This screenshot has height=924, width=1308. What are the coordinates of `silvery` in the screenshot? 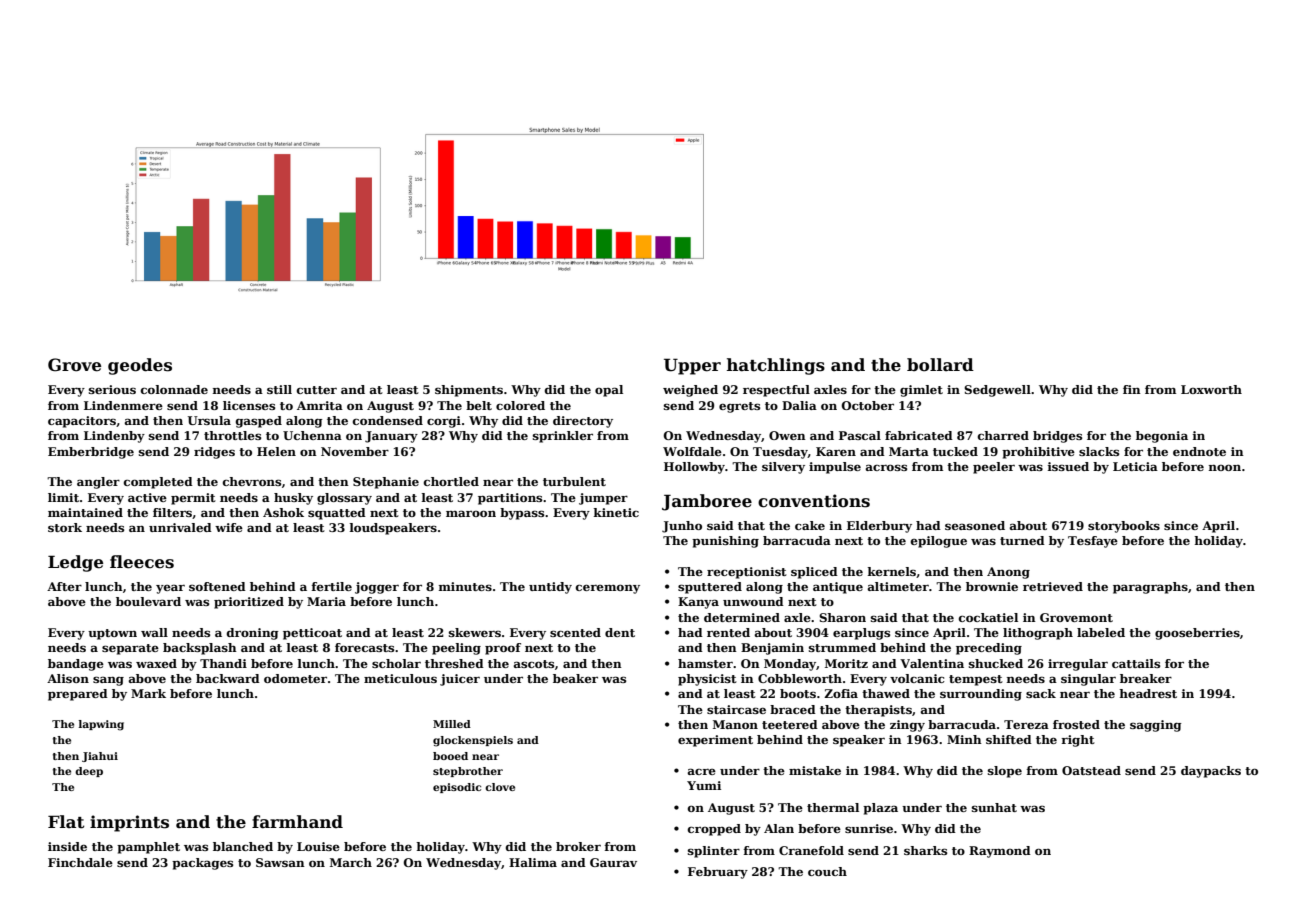 It's located at (783, 468).
